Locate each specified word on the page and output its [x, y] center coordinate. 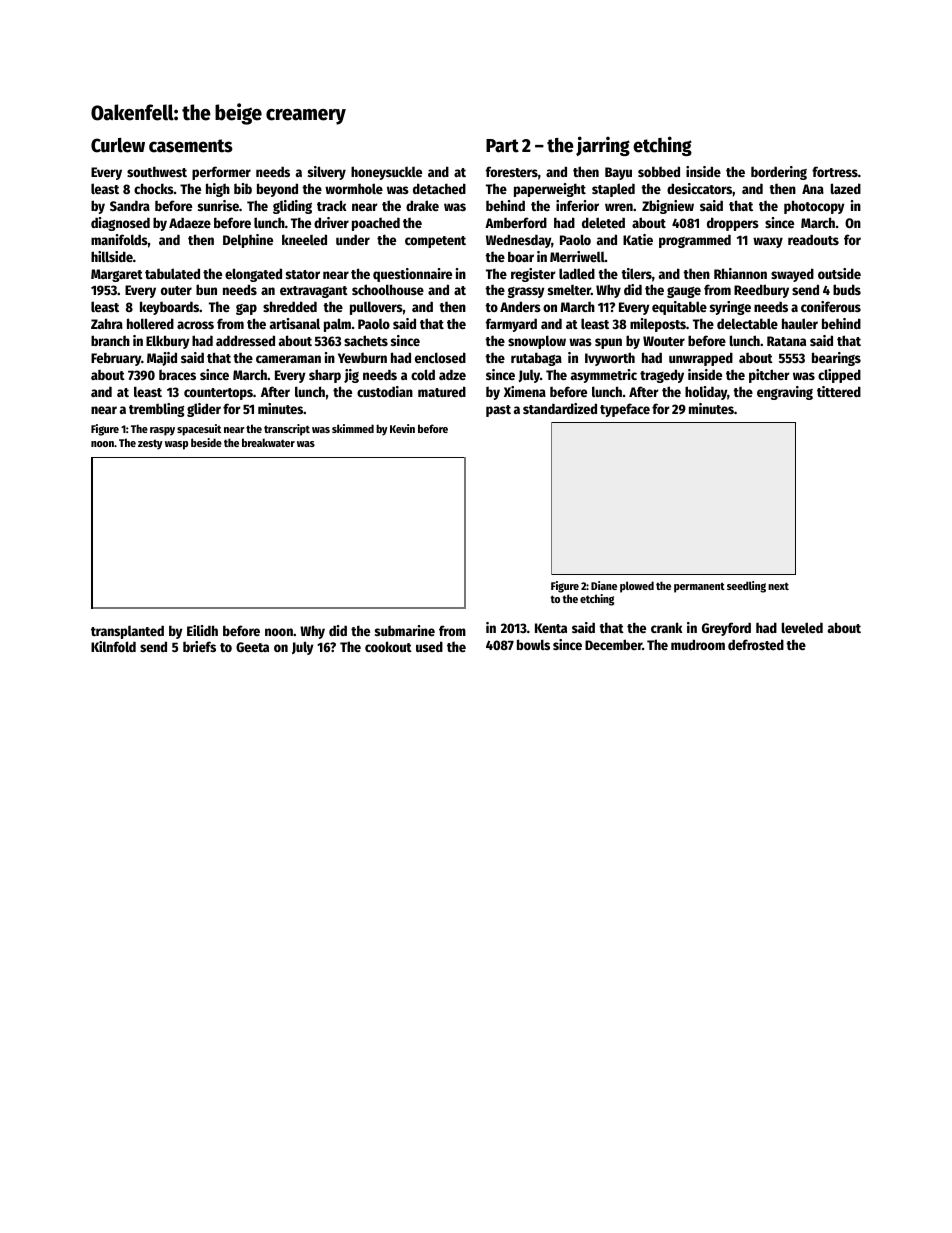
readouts [813, 239]
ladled [577, 273]
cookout [388, 646]
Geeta [252, 647]
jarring [603, 146]
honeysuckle [386, 173]
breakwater [268, 442]
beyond [277, 190]
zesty [150, 444]
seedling [746, 587]
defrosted [756, 644]
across [195, 325]
